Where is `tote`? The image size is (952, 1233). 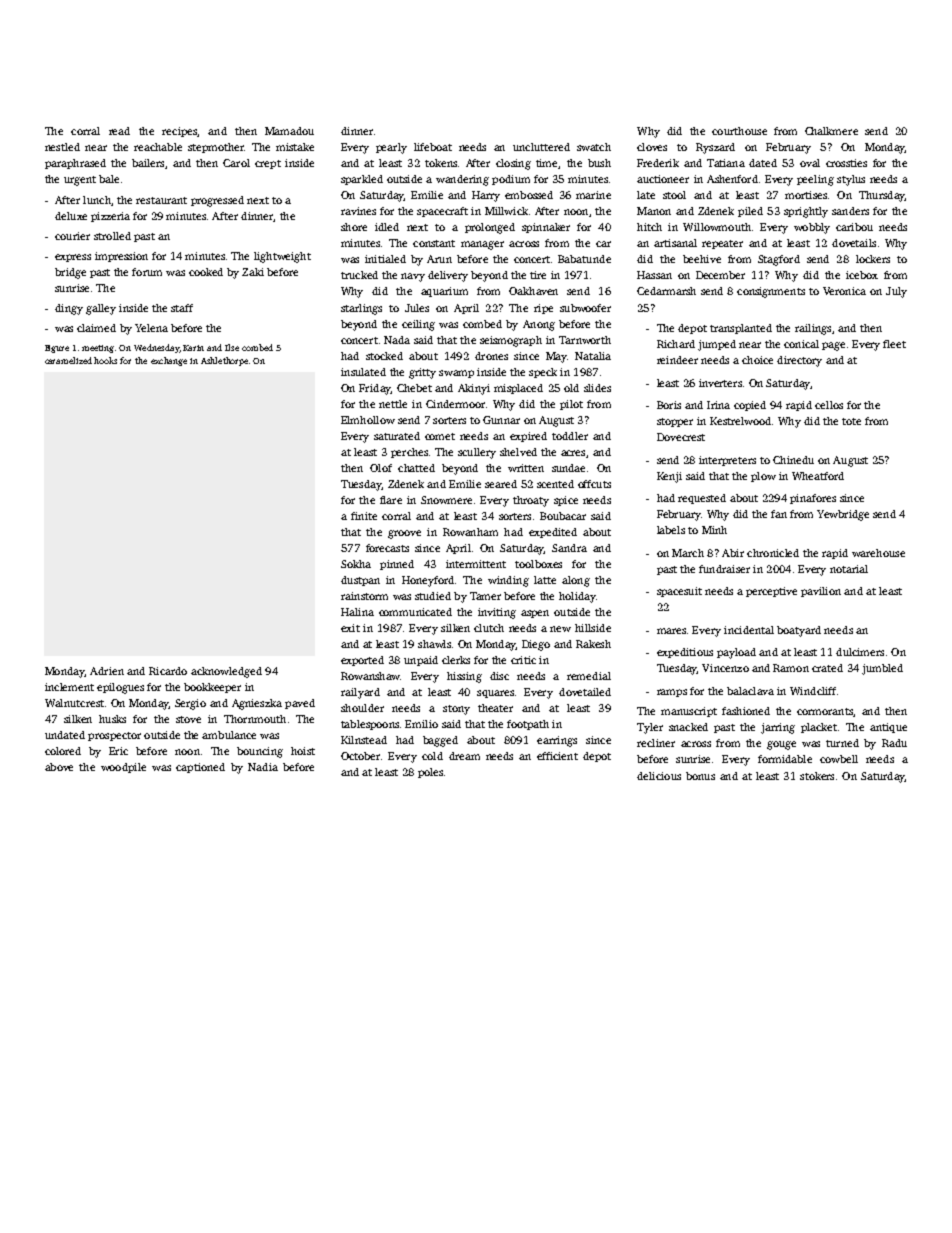 tote is located at coordinates (851, 421).
